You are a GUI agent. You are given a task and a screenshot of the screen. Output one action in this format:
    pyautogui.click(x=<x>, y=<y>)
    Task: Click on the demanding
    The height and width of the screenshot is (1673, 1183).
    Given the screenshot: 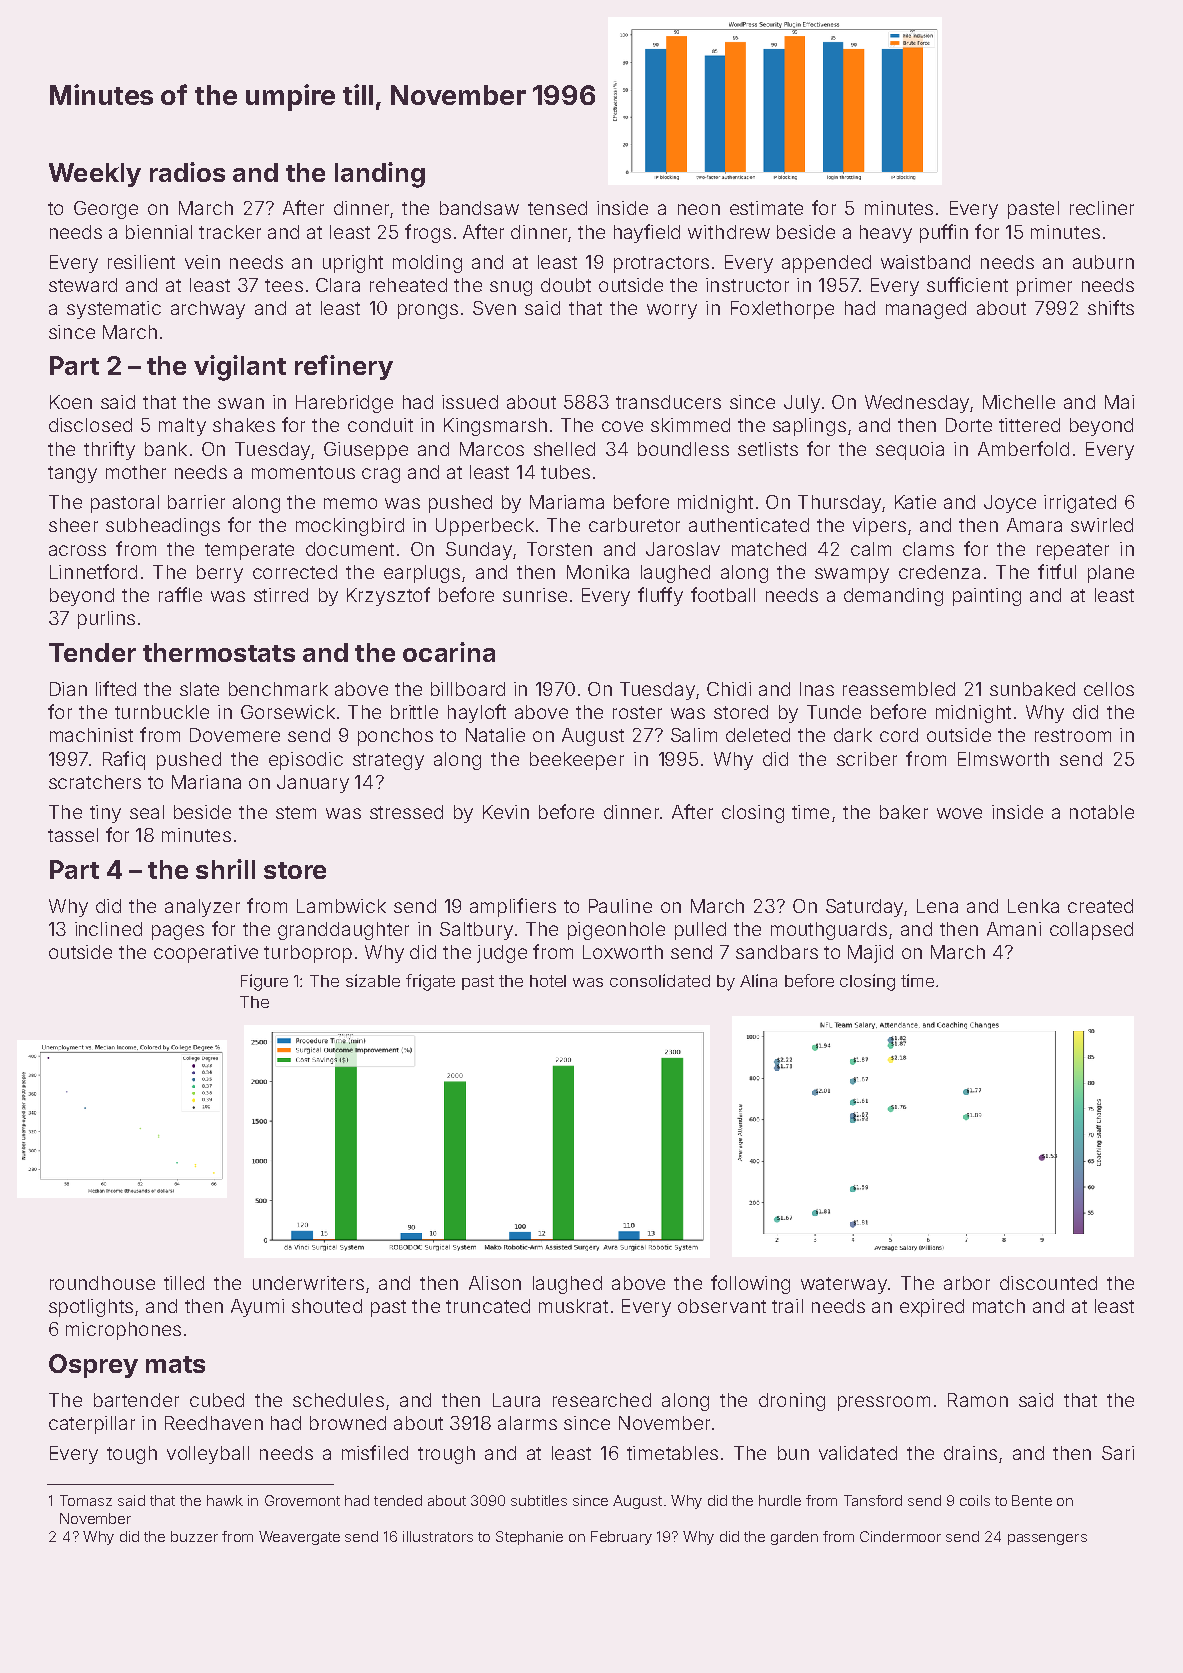 What is the action you would take?
    pyautogui.click(x=893, y=597)
